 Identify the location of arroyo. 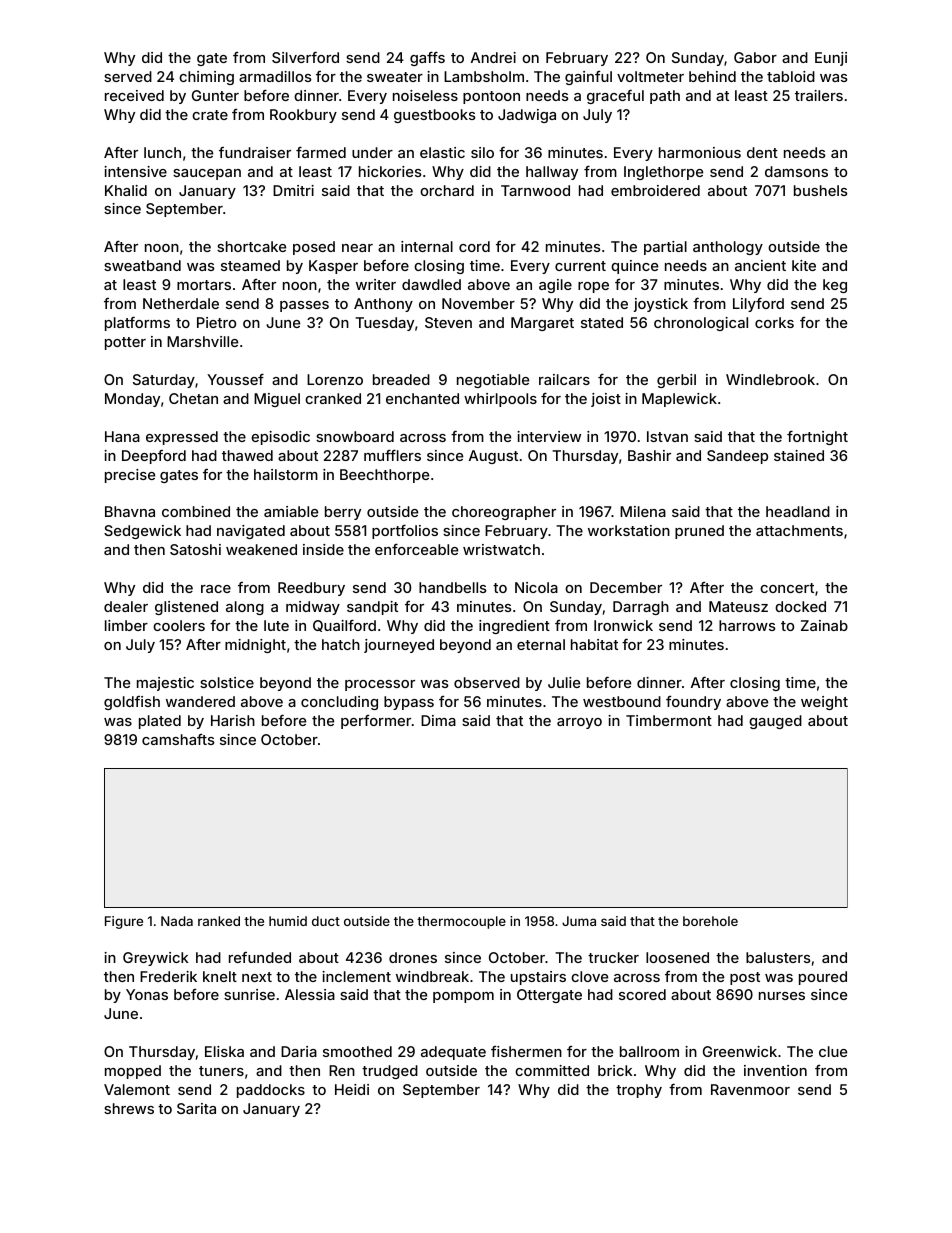
(579, 723).
